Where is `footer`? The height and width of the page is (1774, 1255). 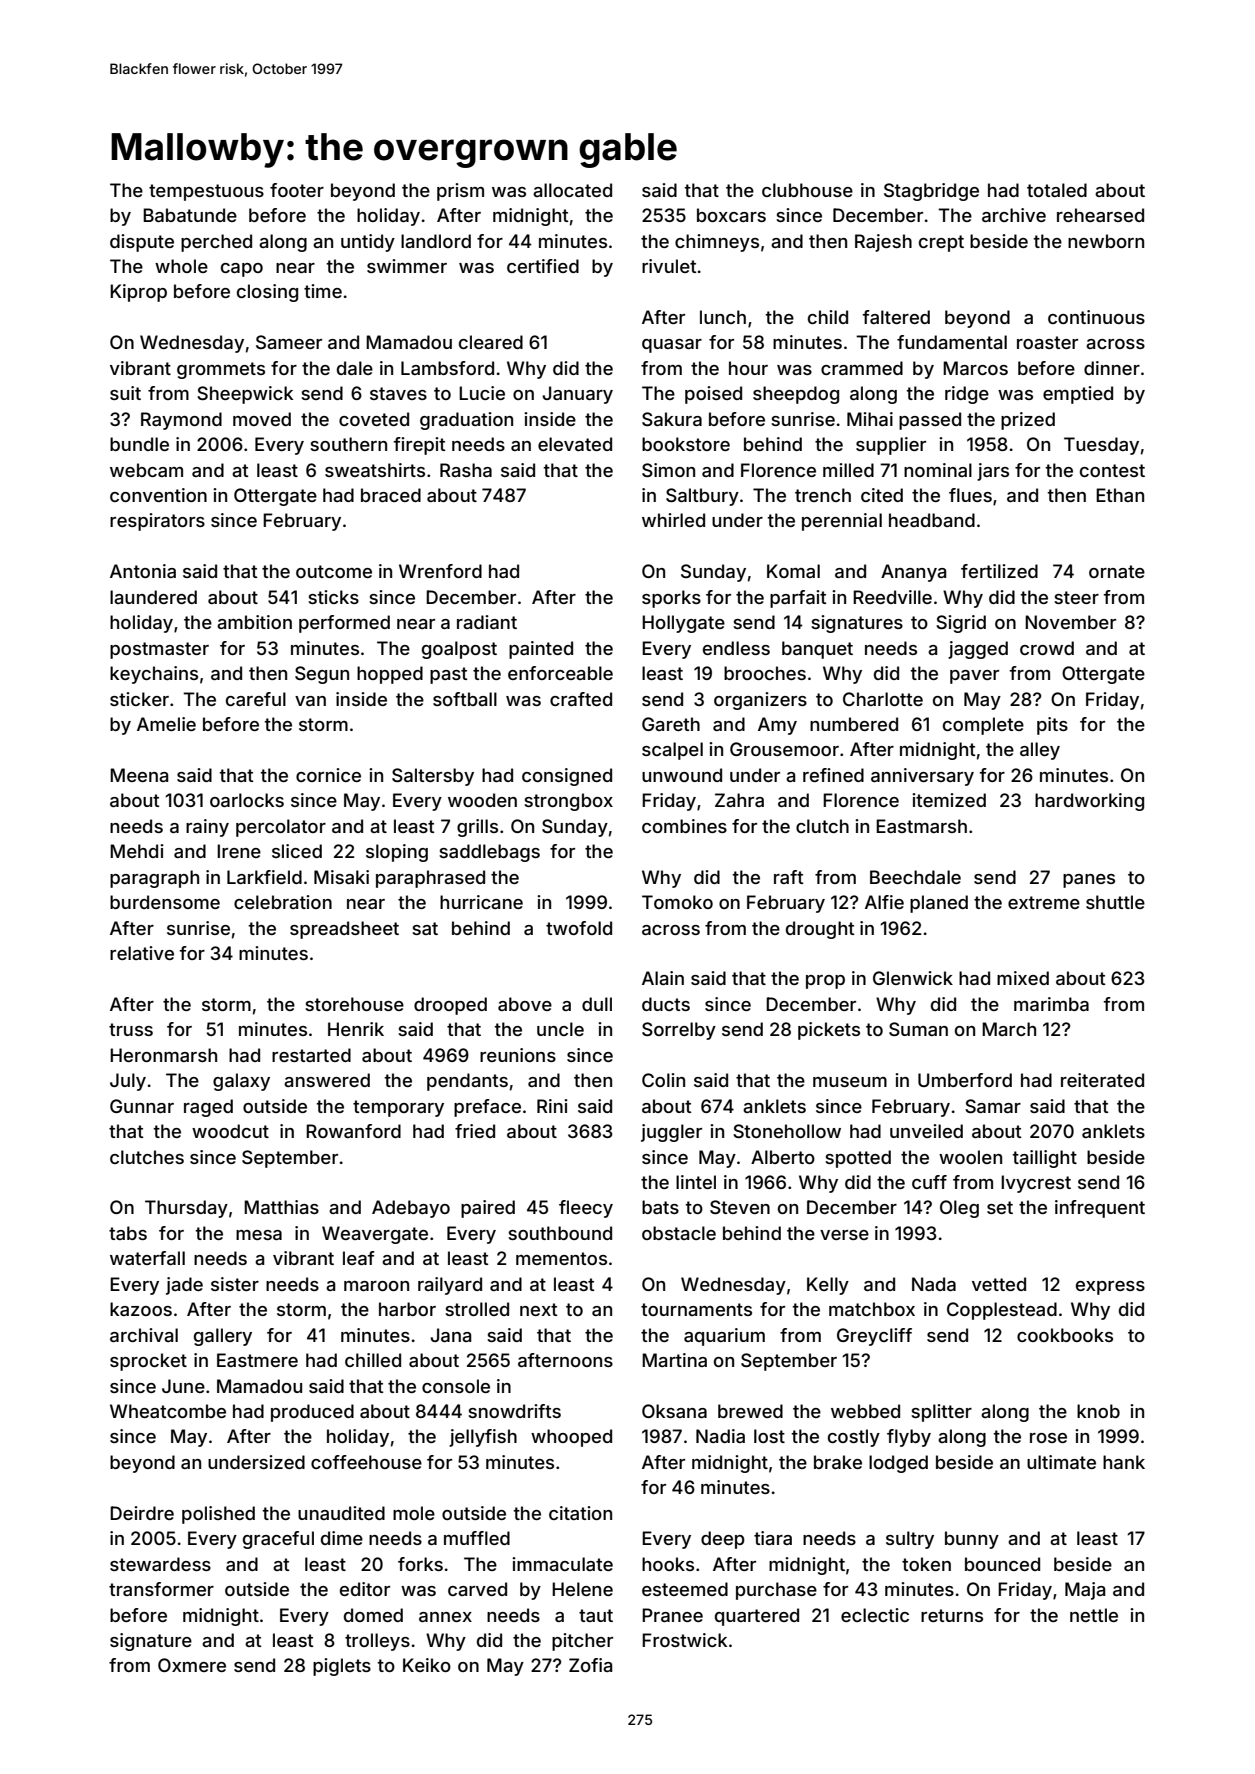 footer is located at coordinates (297, 190).
